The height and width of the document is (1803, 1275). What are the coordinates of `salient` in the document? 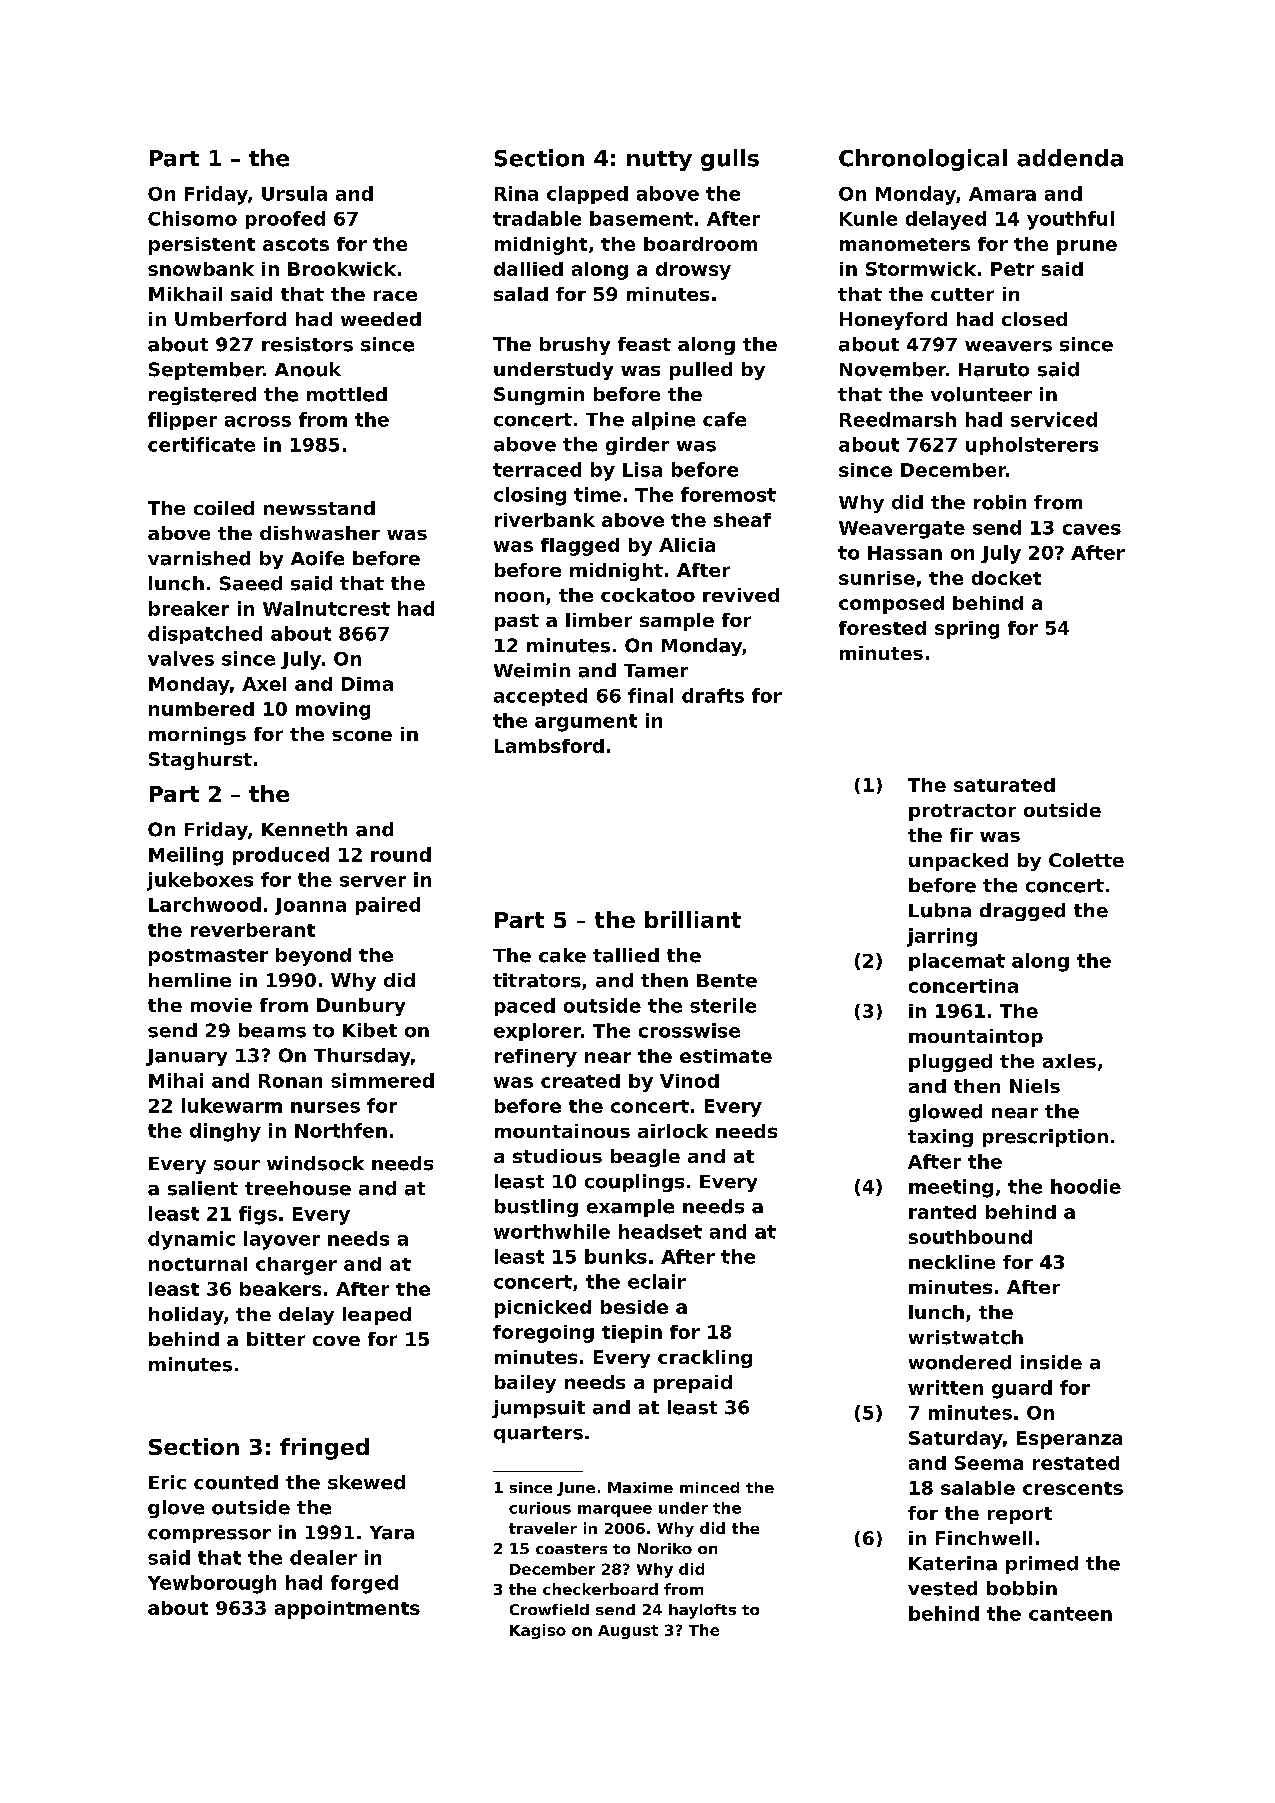 It's located at (203, 1188).
